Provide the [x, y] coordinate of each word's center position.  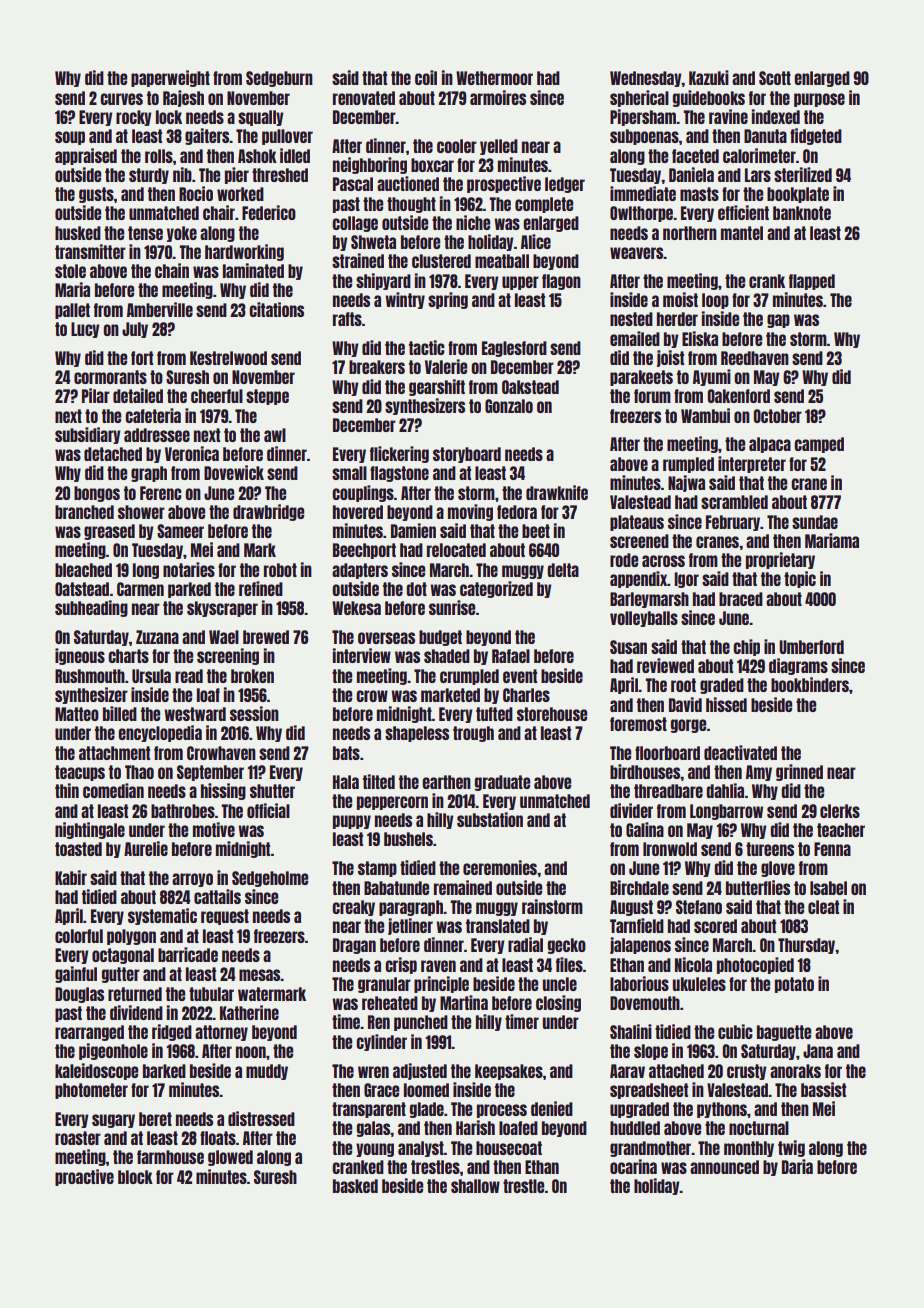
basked [355, 1186]
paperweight [170, 78]
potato [794, 985]
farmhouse [170, 1157]
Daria [797, 1166]
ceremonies [500, 867]
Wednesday [646, 79]
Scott [775, 78]
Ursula [151, 676]
